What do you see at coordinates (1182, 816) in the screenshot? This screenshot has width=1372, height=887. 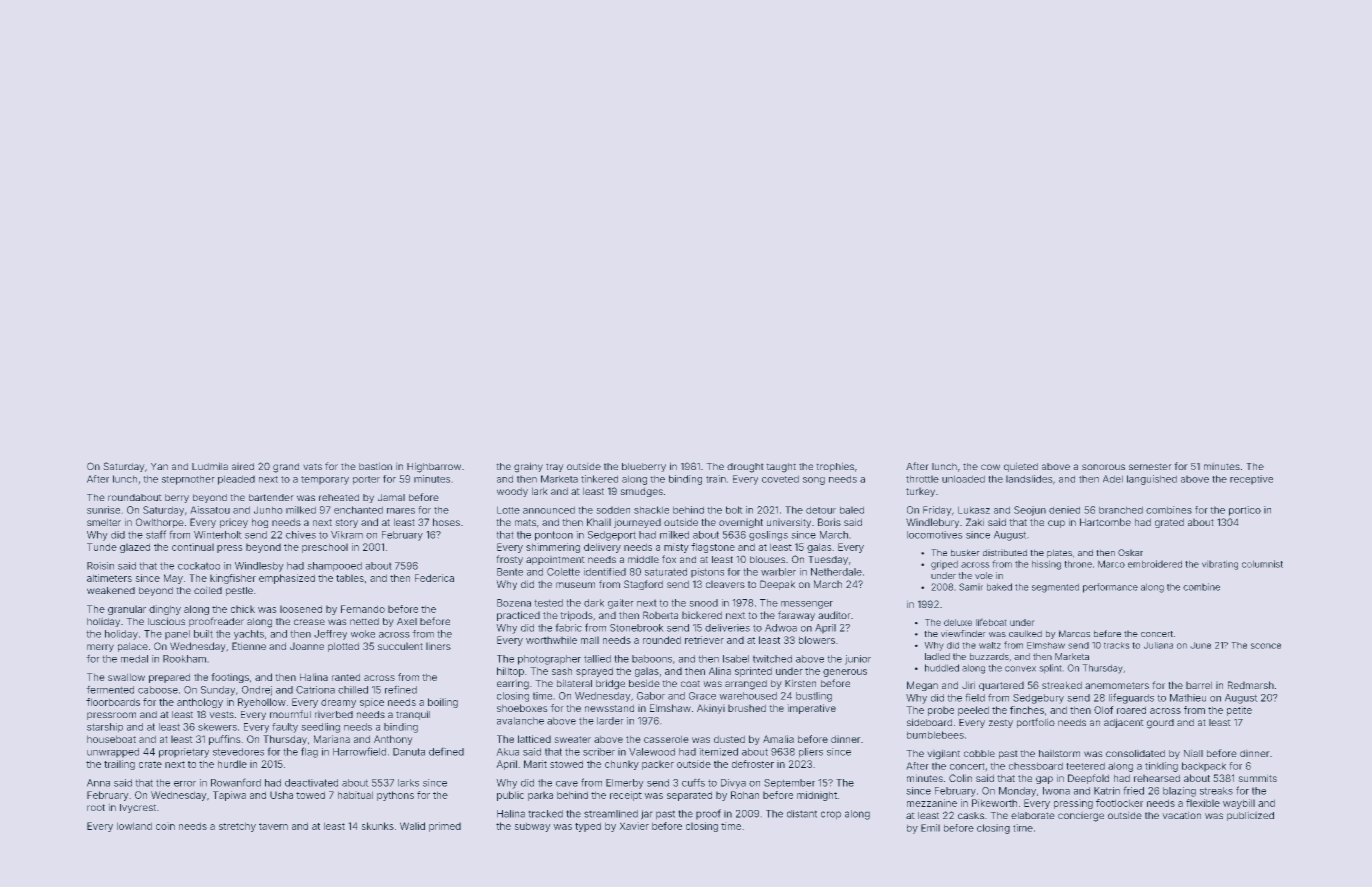 I see `vacation` at bounding box center [1182, 816].
